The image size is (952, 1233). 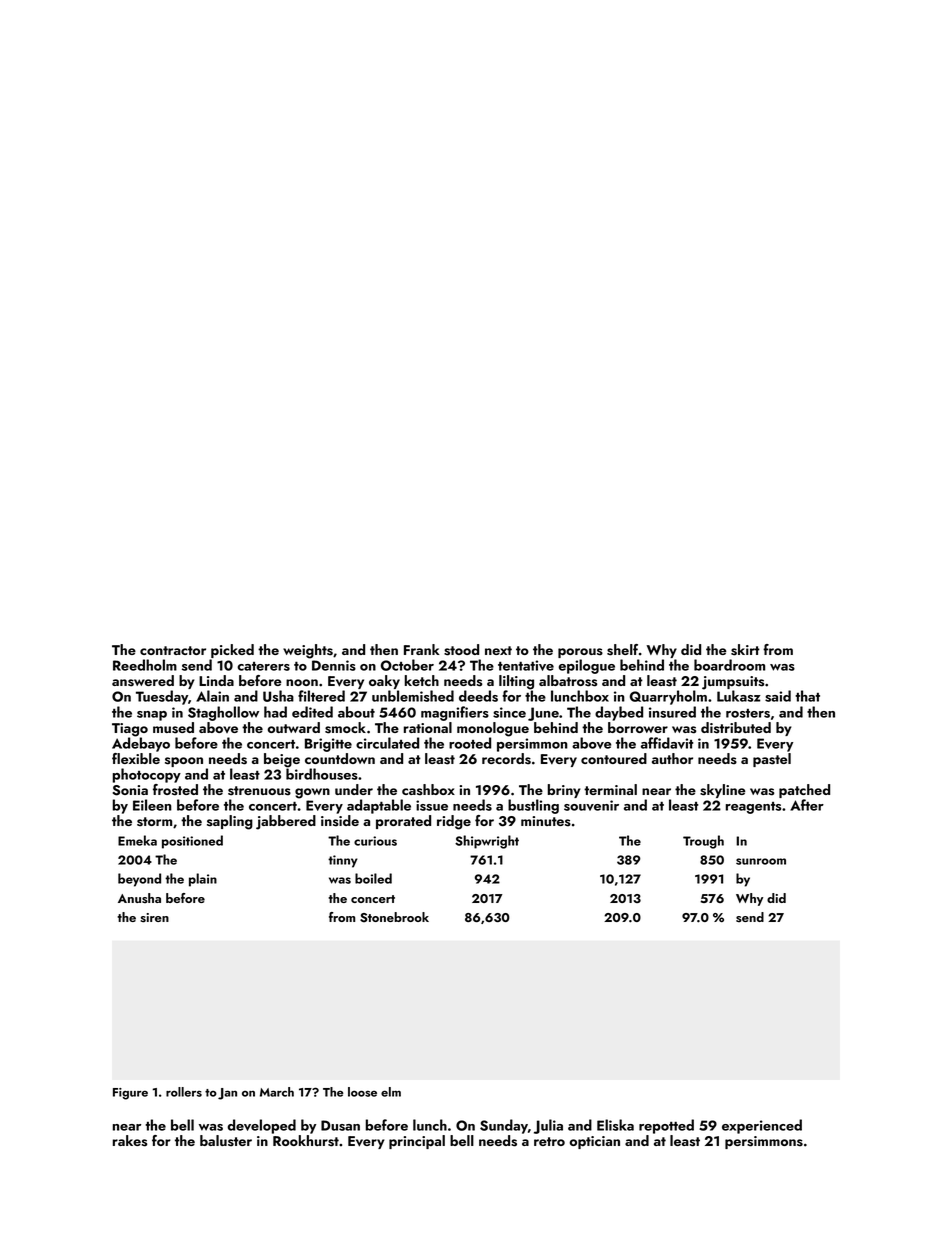 What do you see at coordinates (192, 842) in the screenshot?
I see `positioned` at bounding box center [192, 842].
